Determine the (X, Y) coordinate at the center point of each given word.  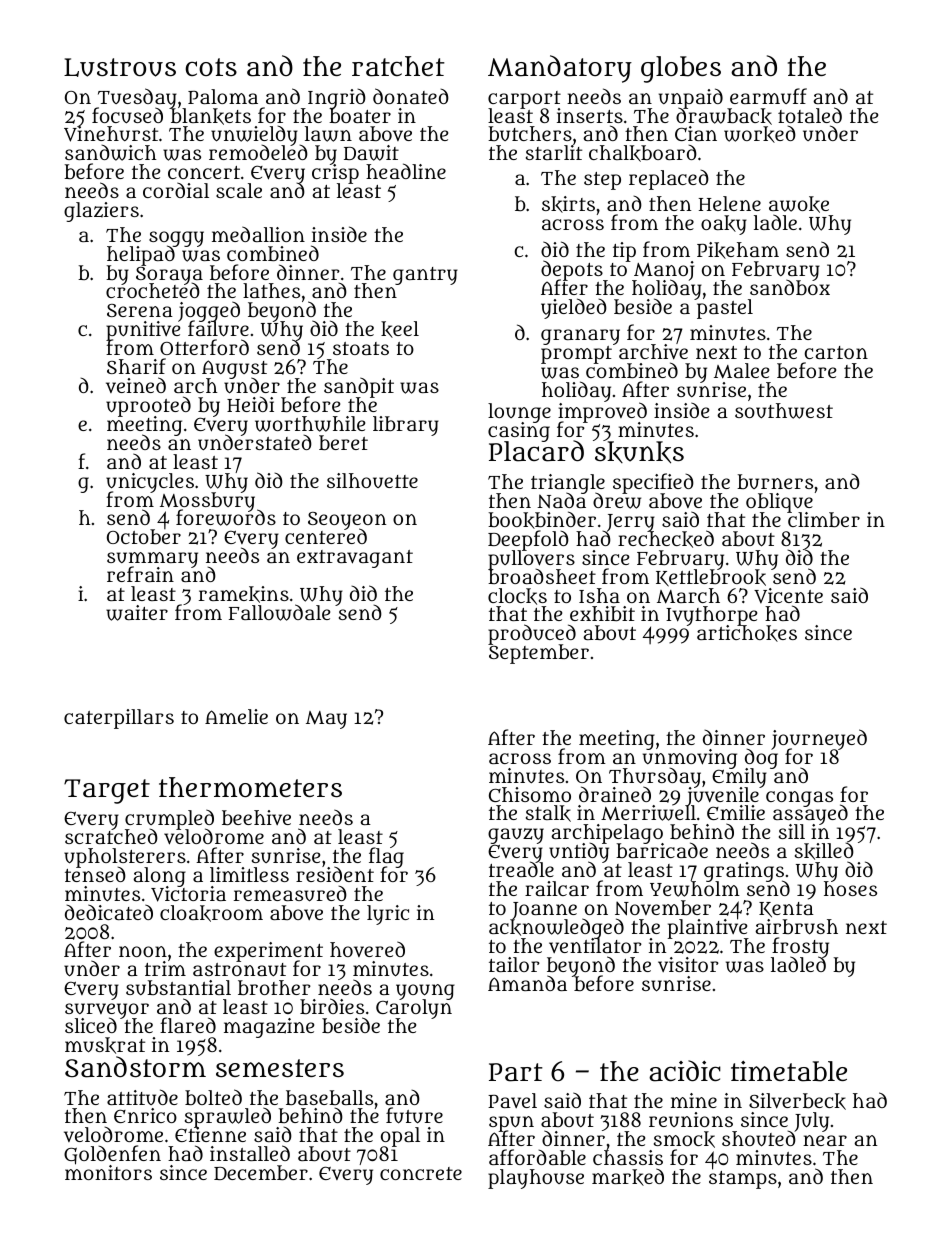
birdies (332, 1006)
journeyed (819, 739)
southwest (784, 411)
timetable (789, 1071)
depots (572, 270)
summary (152, 560)
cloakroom (211, 913)
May (326, 720)
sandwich (111, 153)
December (261, 1172)
